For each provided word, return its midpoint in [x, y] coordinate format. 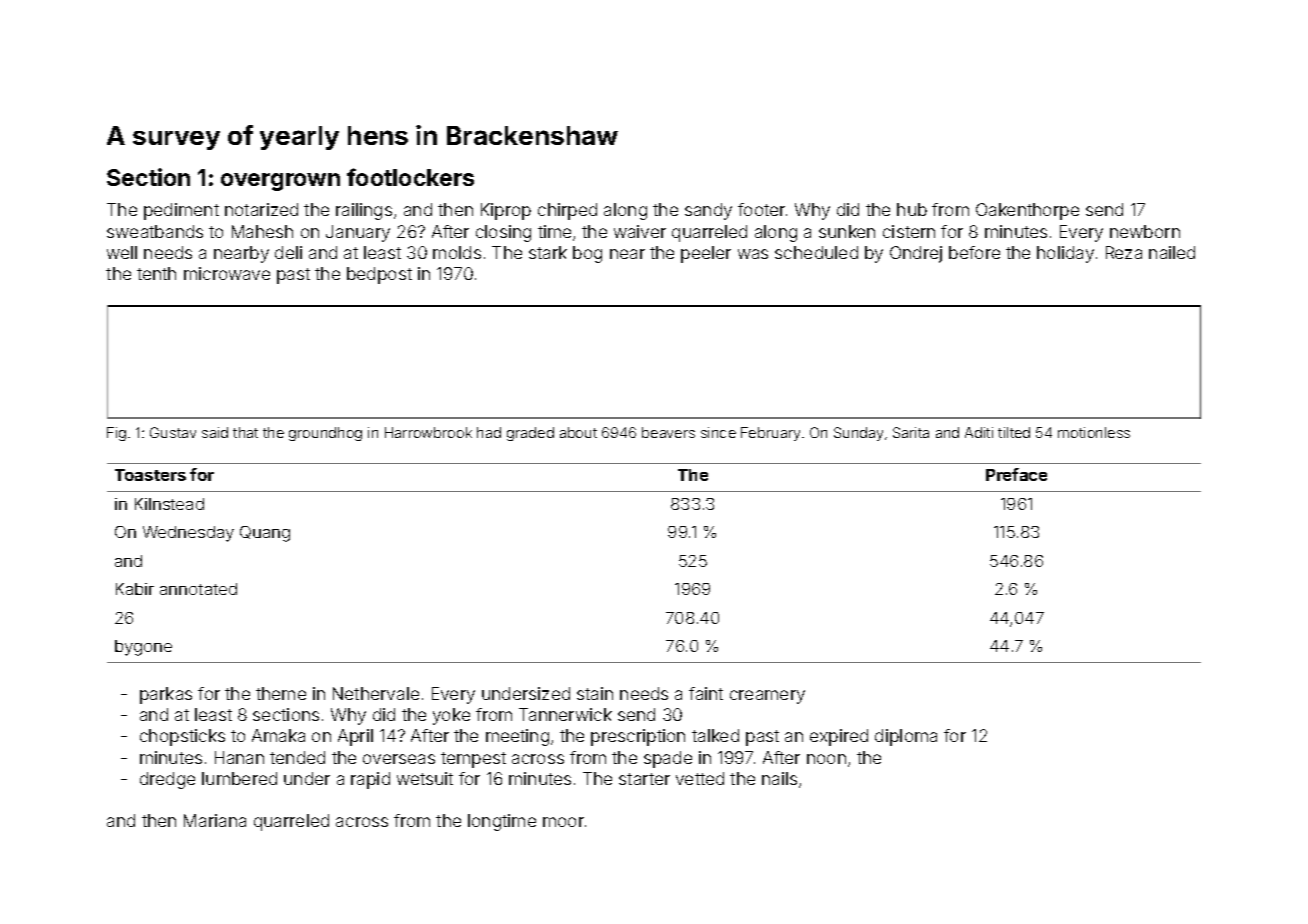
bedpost [379, 275]
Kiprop [506, 211]
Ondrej [916, 254]
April [355, 737]
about [578, 432]
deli [288, 252]
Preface [1016, 474]
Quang [265, 534]
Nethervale [376, 693]
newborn [1145, 231]
